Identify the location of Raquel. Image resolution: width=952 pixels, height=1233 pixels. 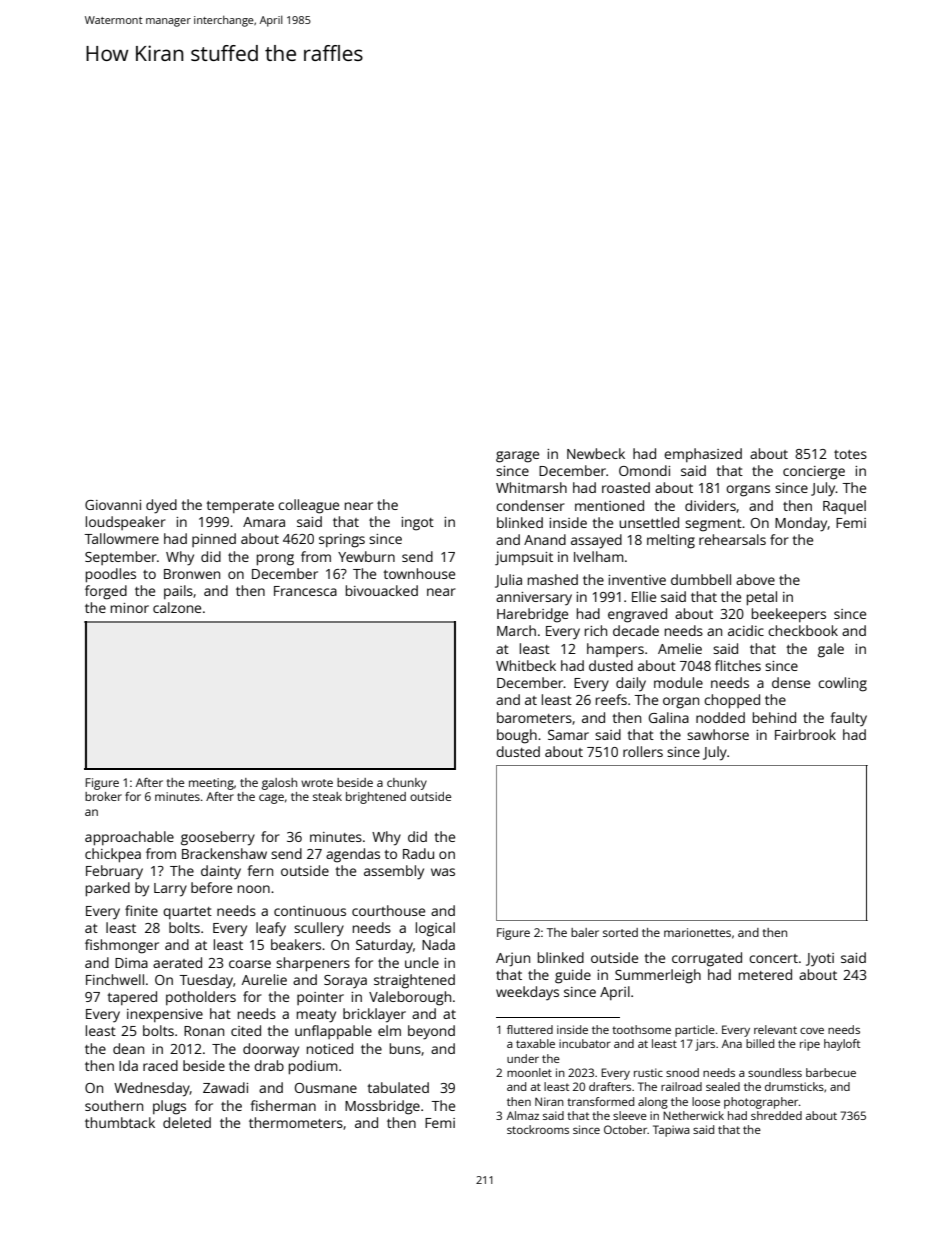
(844, 507).
